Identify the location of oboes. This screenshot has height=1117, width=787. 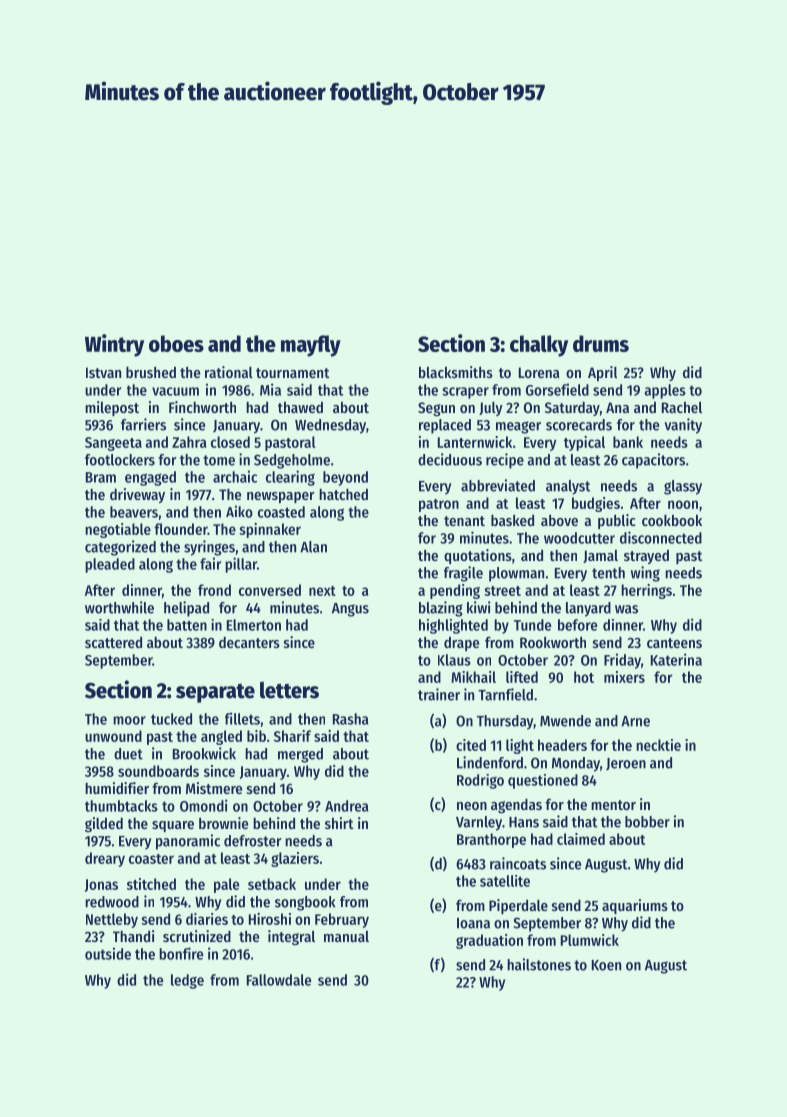
(176, 343).
